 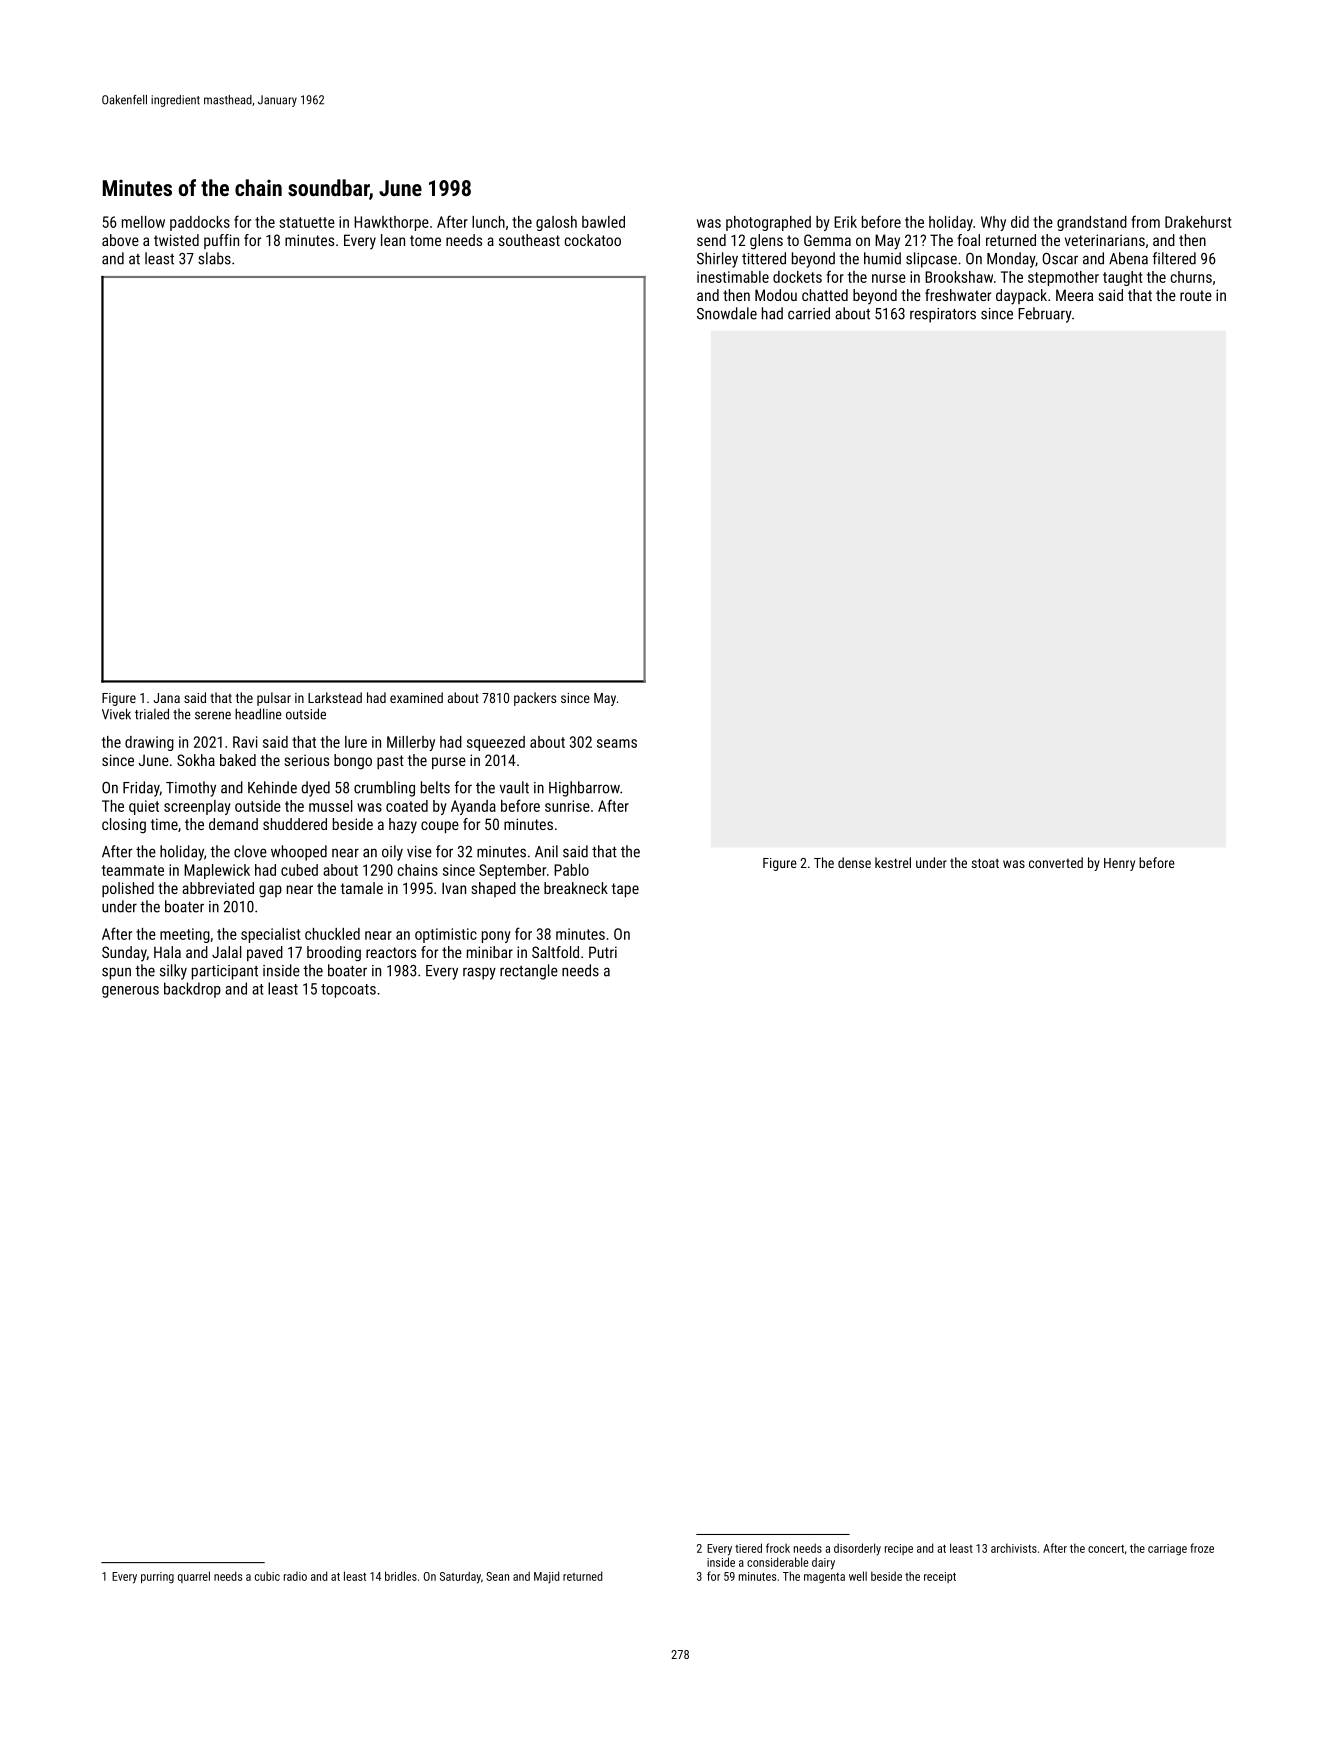 What do you see at coordinates (496, 937) in the page?
I see `pony` at bounding box center [496, 937].
